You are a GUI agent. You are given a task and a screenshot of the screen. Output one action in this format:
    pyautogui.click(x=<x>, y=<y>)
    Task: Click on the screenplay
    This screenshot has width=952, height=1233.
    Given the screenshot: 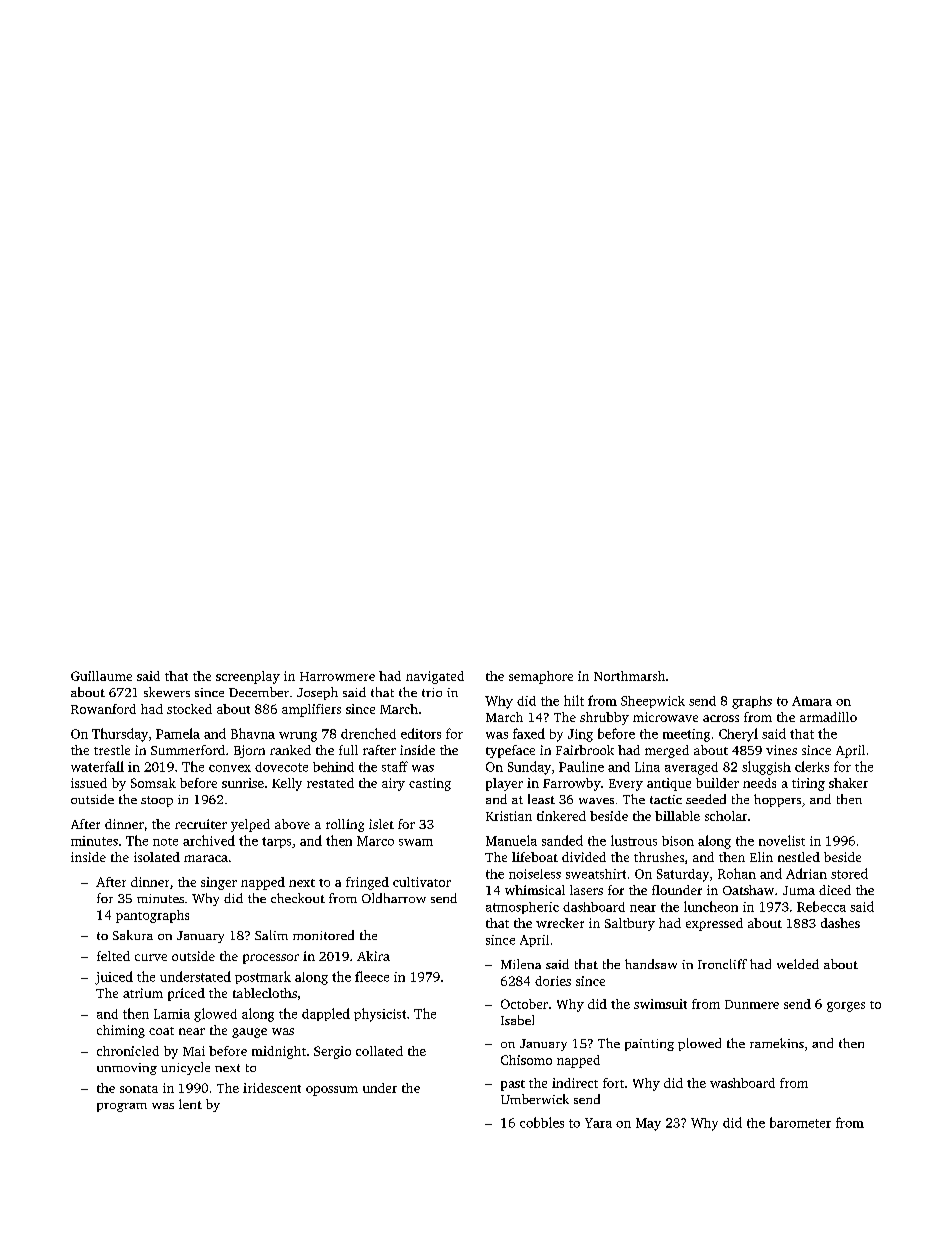 What is the action you would take?
    pyautogui.click(x=248, y=677)
